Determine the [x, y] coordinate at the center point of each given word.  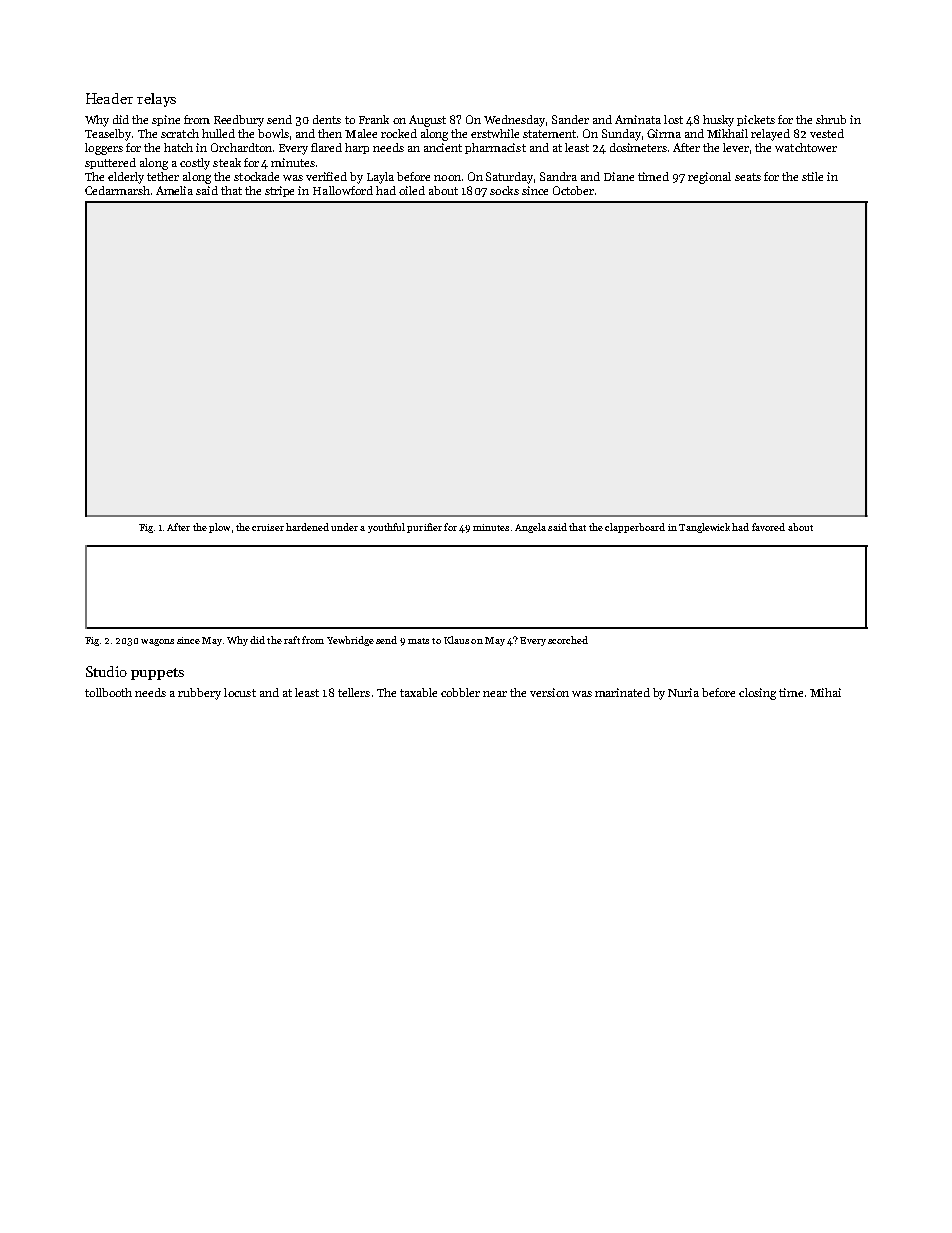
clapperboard [635, 528]
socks [504, 190]
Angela [530, 528]
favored [768, 527]
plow [219, 528]
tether [163, 176]
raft [292, 640]
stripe [279, 191]
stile [812, 176]
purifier [424, 528]
